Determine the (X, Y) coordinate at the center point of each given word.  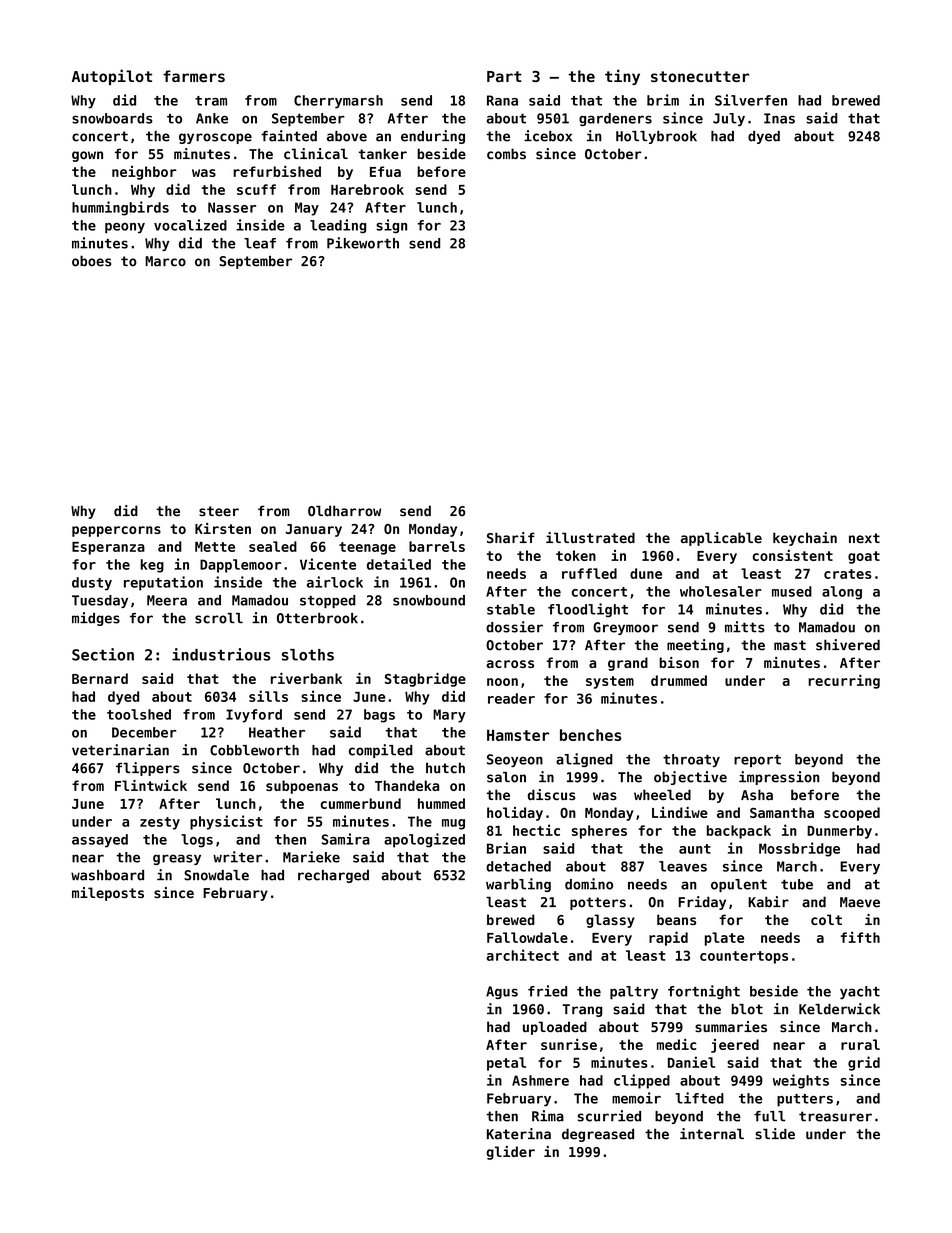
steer (219, 511)
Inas (779, 118)
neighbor (144, 173)
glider (510, 1153)
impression (779, 778)
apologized (424, 840)
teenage (367, 548)
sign (391, 226)
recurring (844, 681)
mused (792, 591)
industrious (221, 654)
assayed (100, 841)
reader (511, 698)
